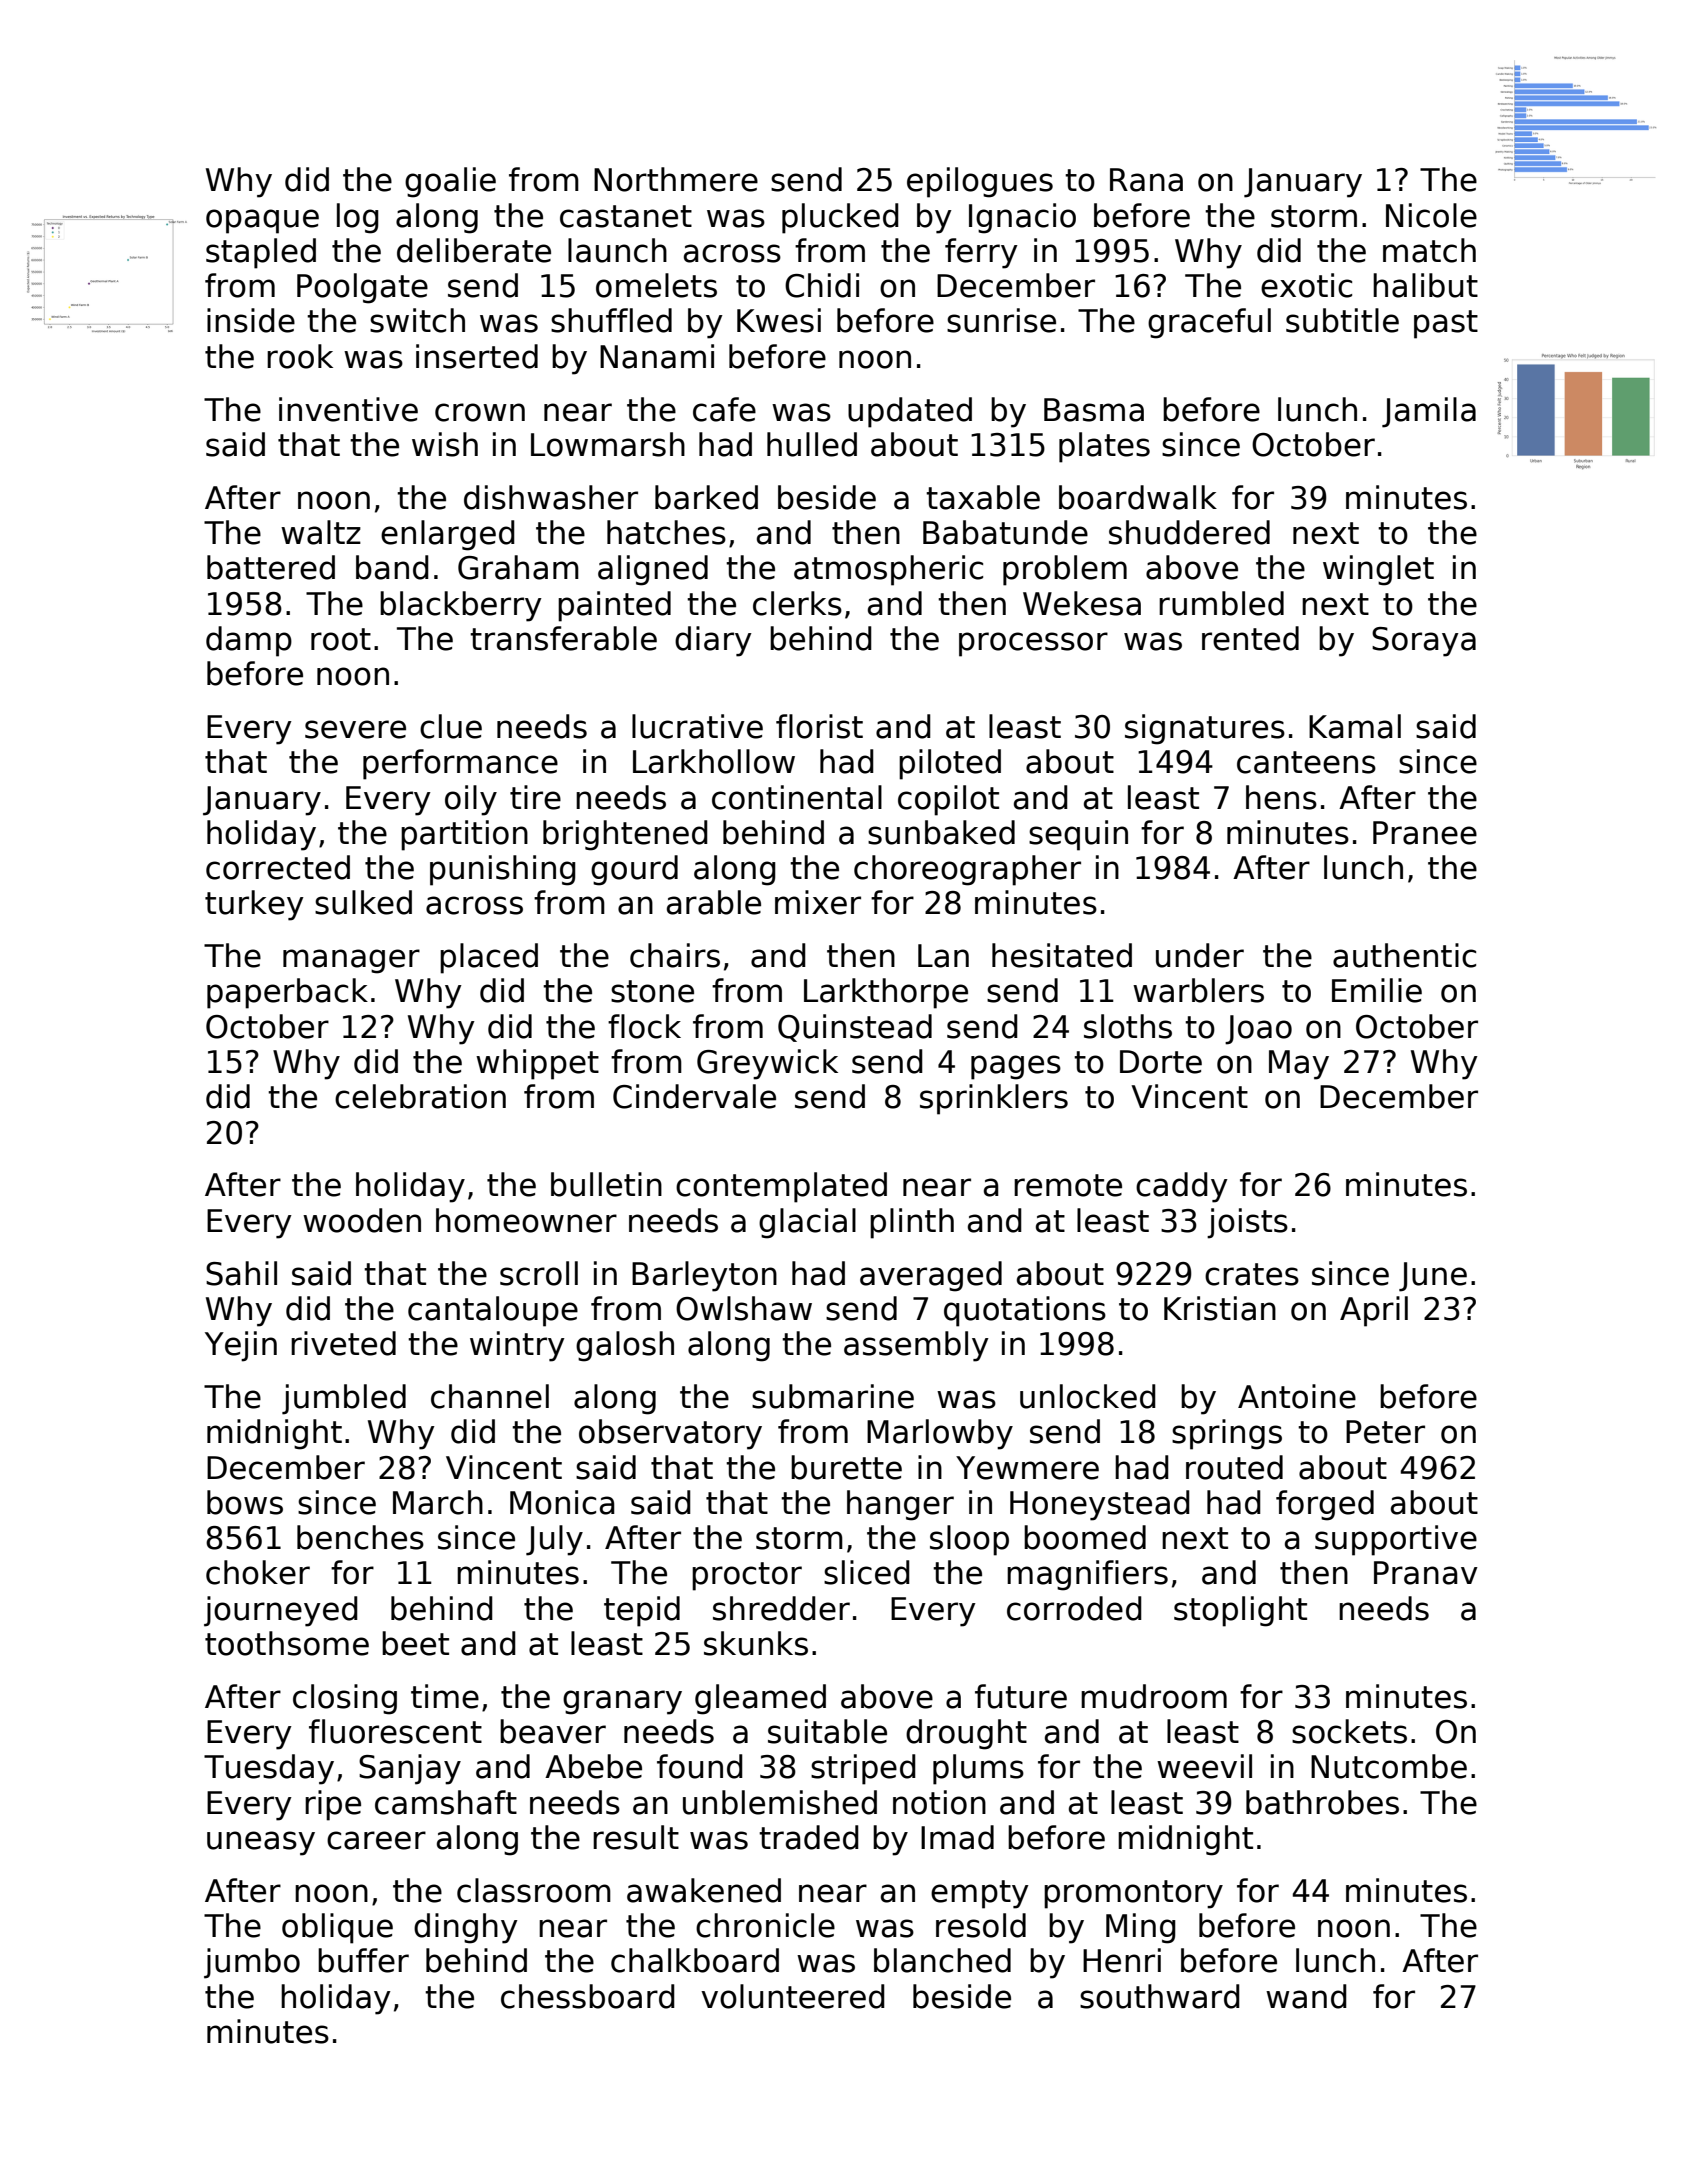  What do you see at coordinates (969, 1540) in the page?
I see `sloop` at bounding box center [969, 1540].
